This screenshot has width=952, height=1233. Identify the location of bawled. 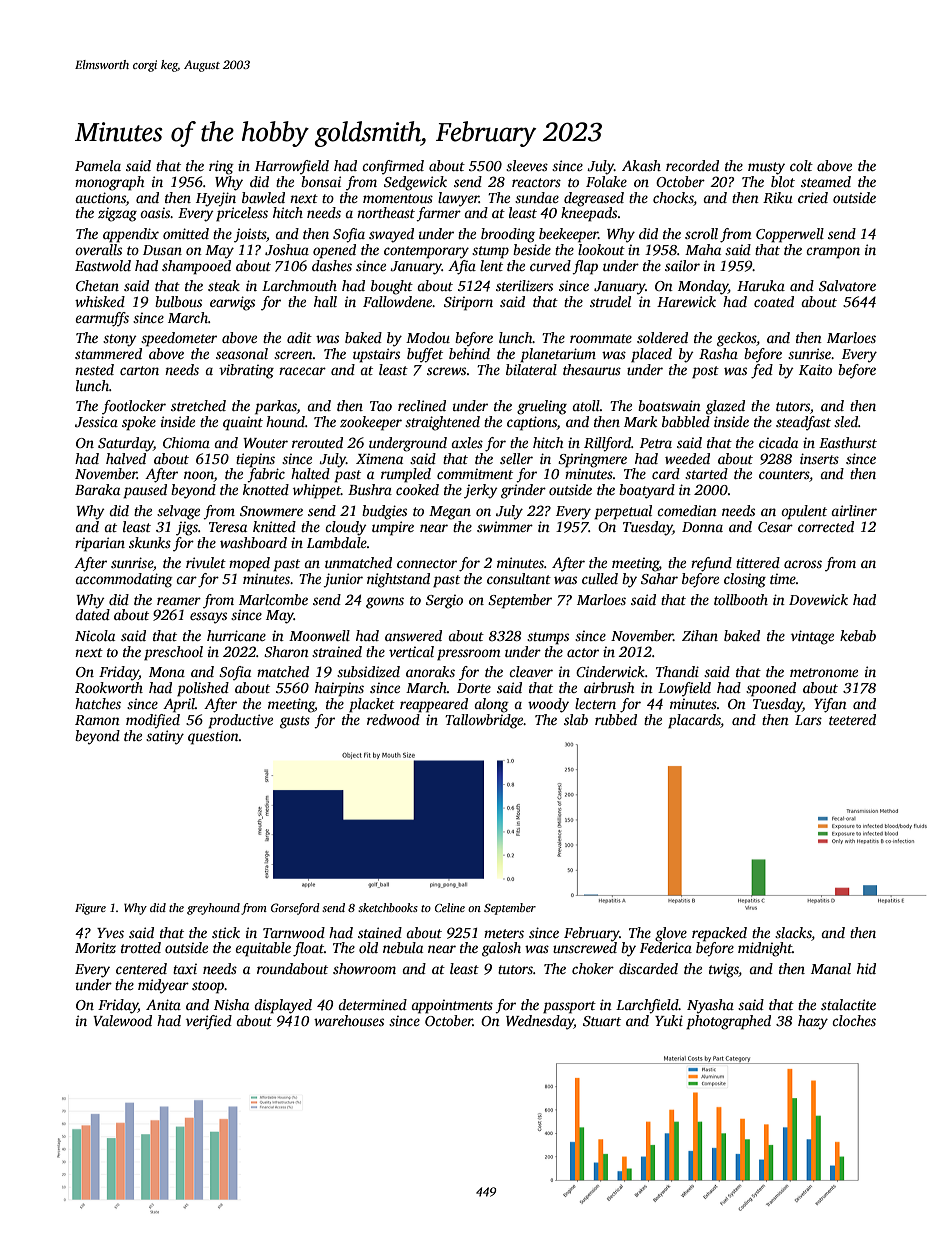
(263, 197).
